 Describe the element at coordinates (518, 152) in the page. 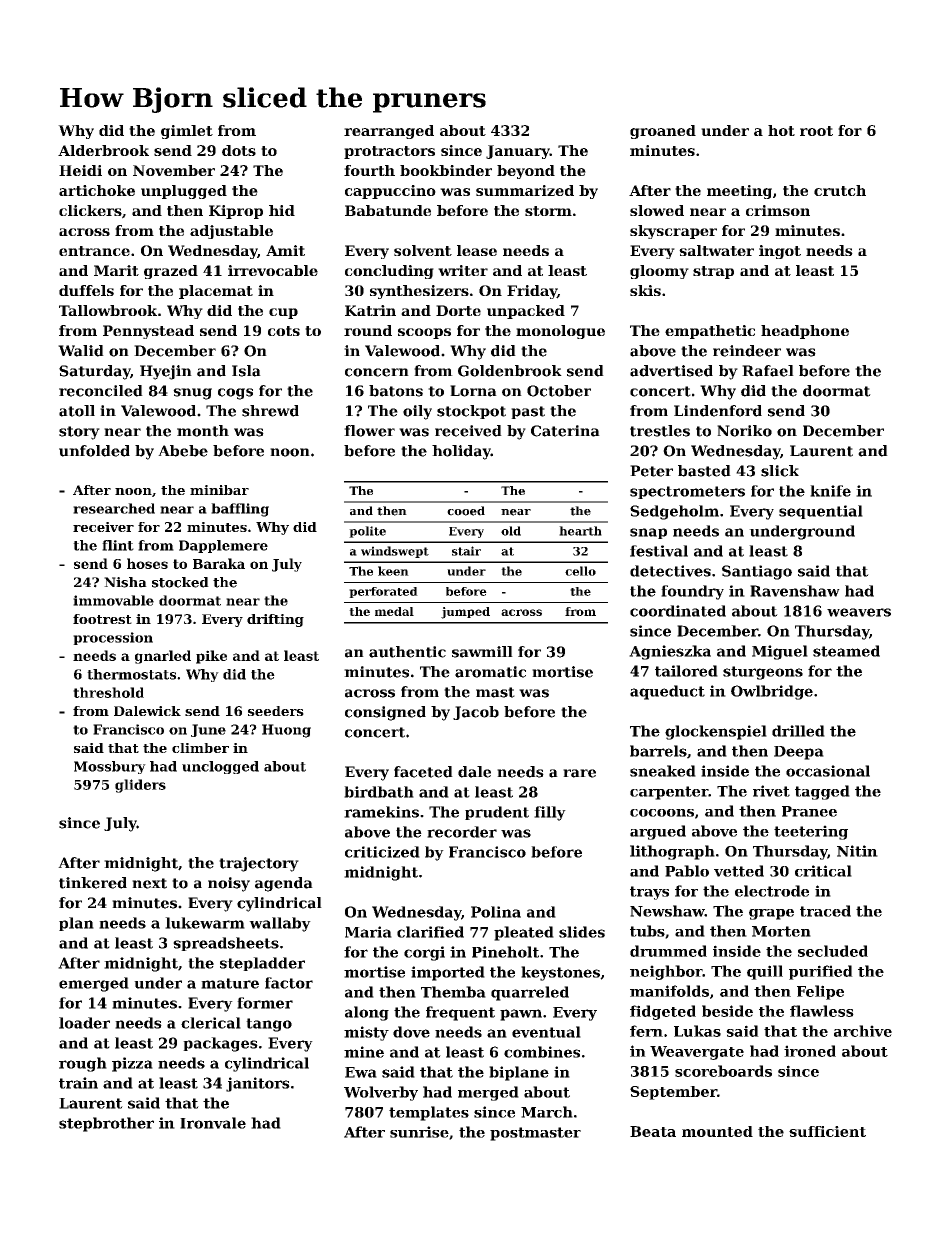

I see `January` at that location.
